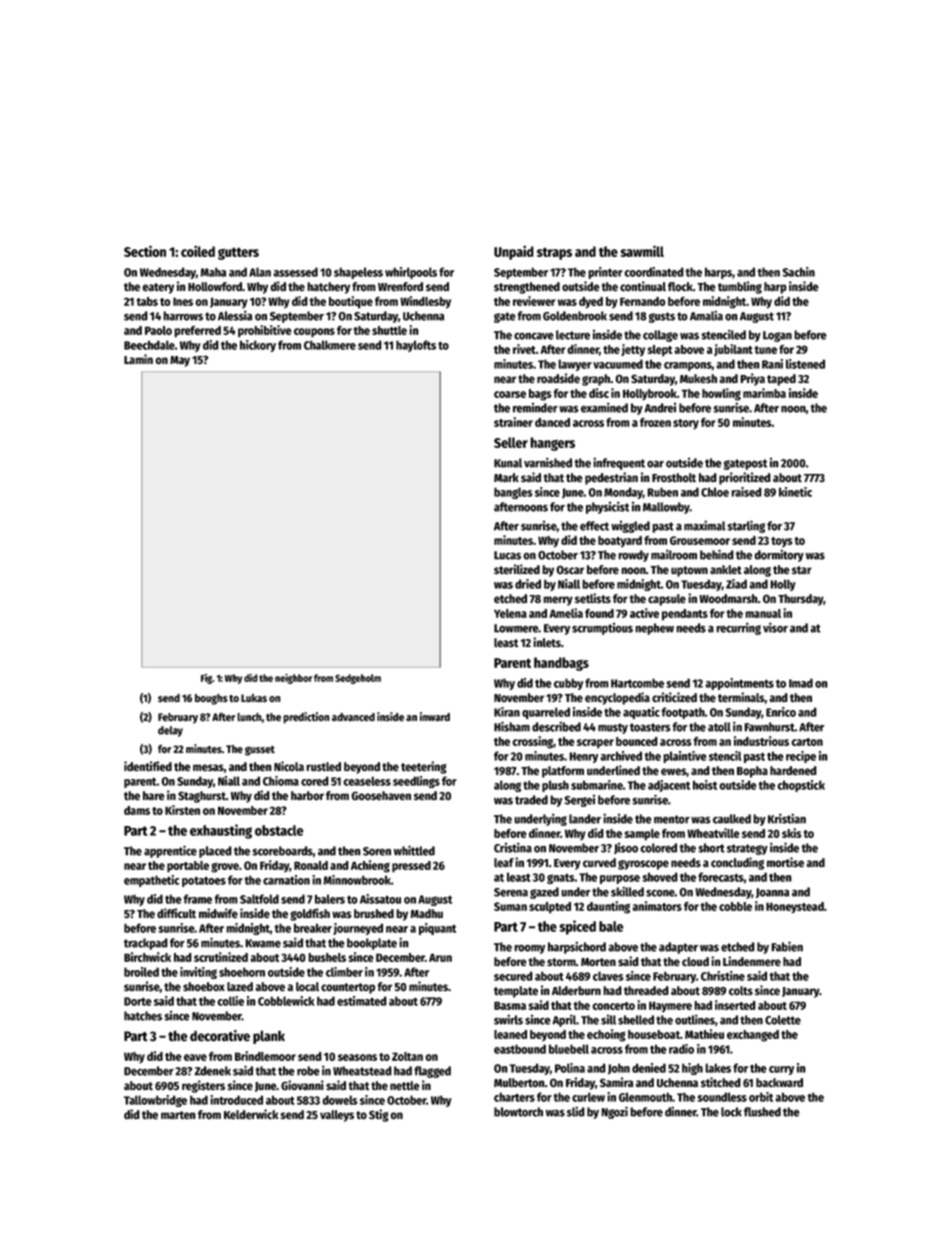  I want to click on cubby, so click(568, 684).
